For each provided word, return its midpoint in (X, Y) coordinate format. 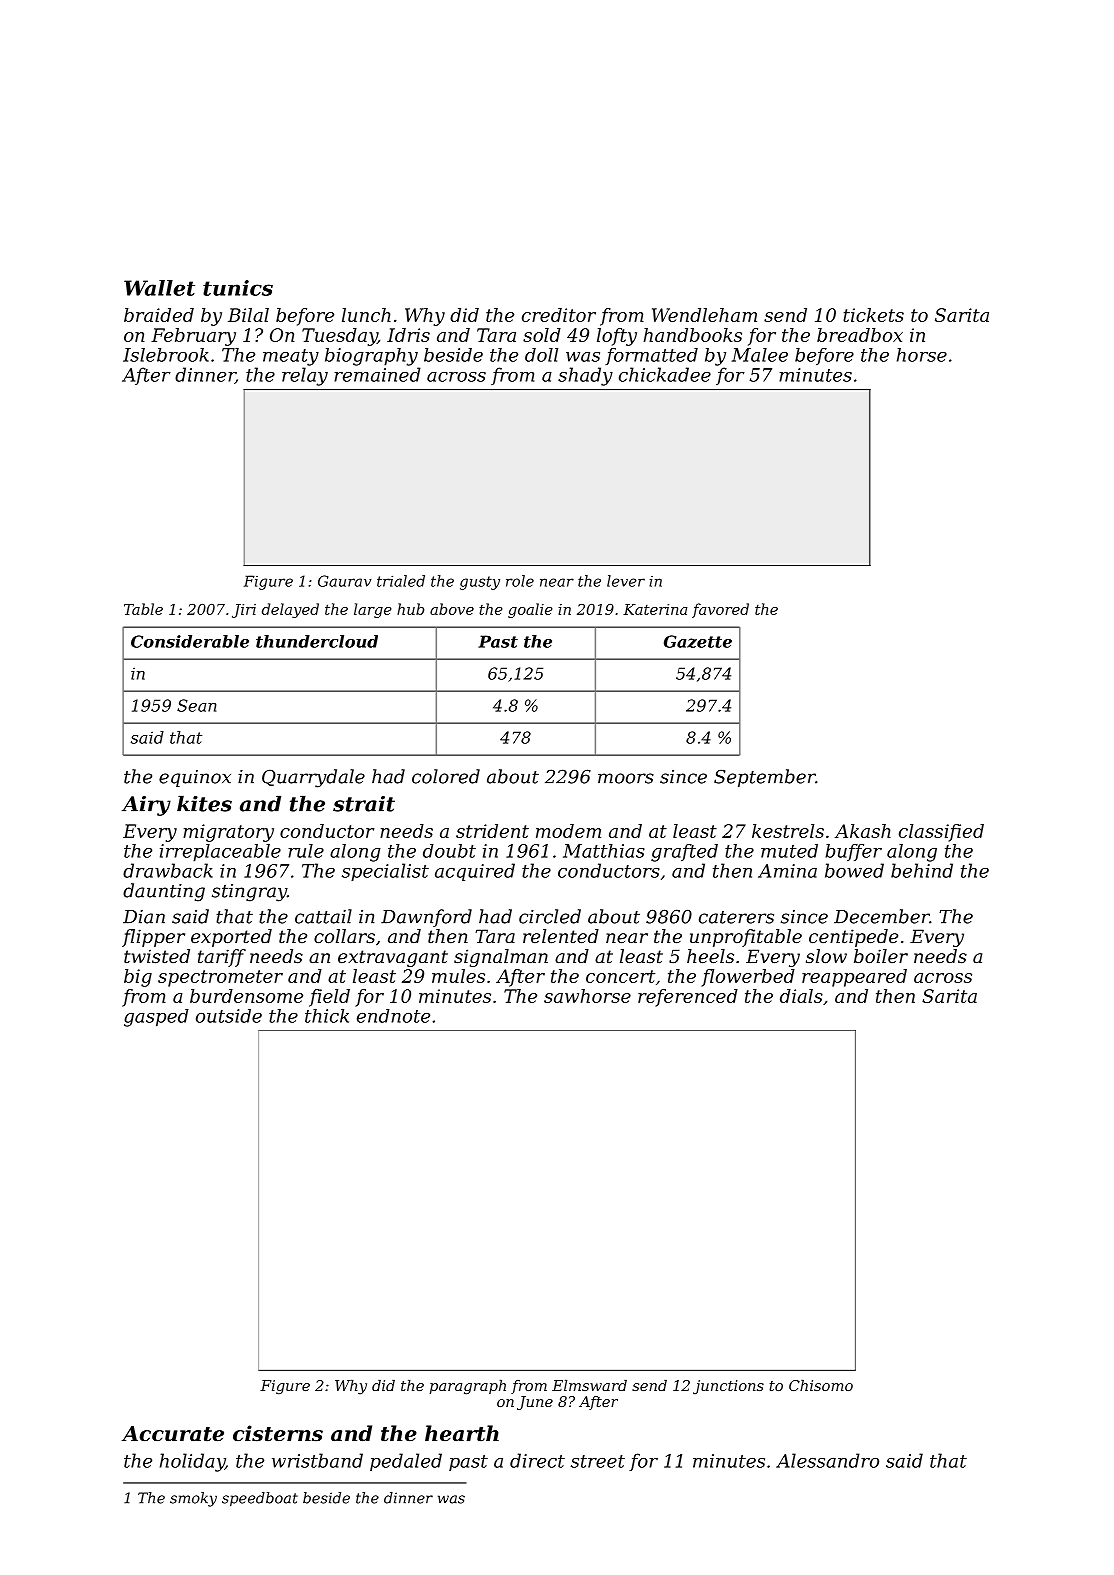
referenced (688, 998)
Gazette (698, 641)
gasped (156, 1018)
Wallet (159, 288)
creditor (559, 315)
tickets (873, 315)
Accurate (173, 1434)
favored (720, 610)
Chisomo (821, 1385)
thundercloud (317, 641)
